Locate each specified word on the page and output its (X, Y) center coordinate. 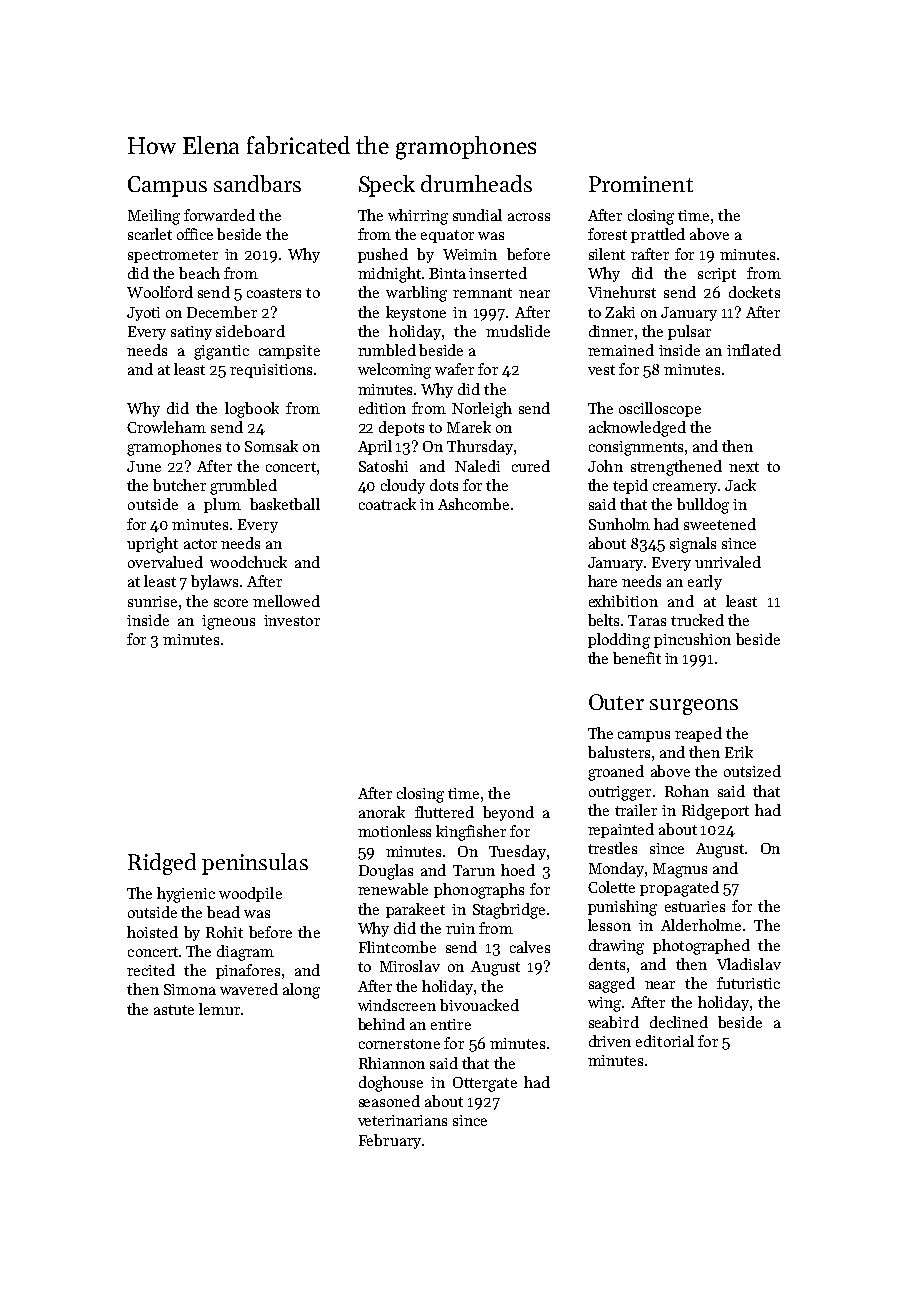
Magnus (680, 870)
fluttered (444, 812)
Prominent (641, 184)
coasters (274, 293)
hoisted (152, 932)
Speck (387, 186)
